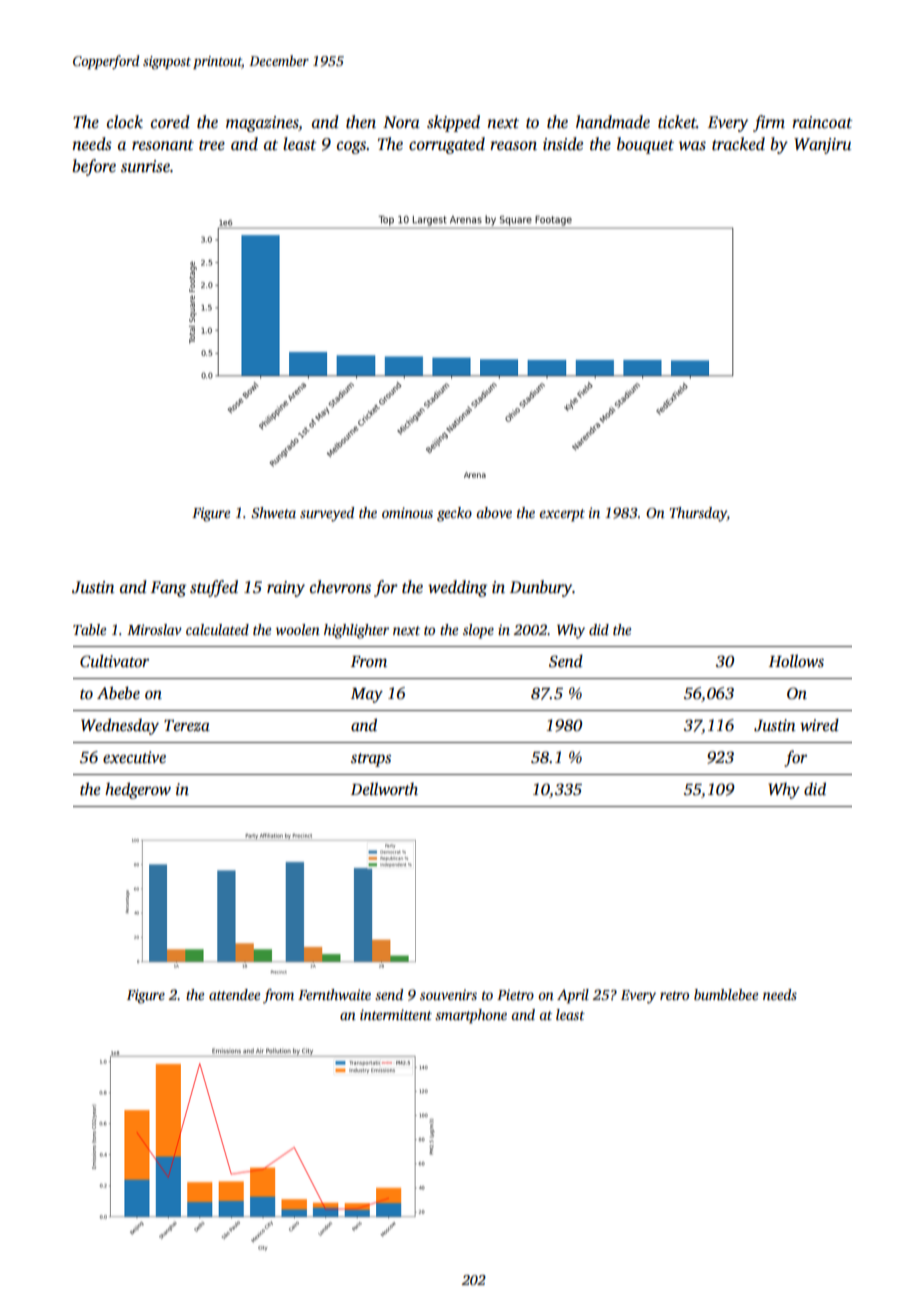 Image resolution: width=924 pixels, height=1308 pixels. I want to click on tracked, so click(738, 144).
